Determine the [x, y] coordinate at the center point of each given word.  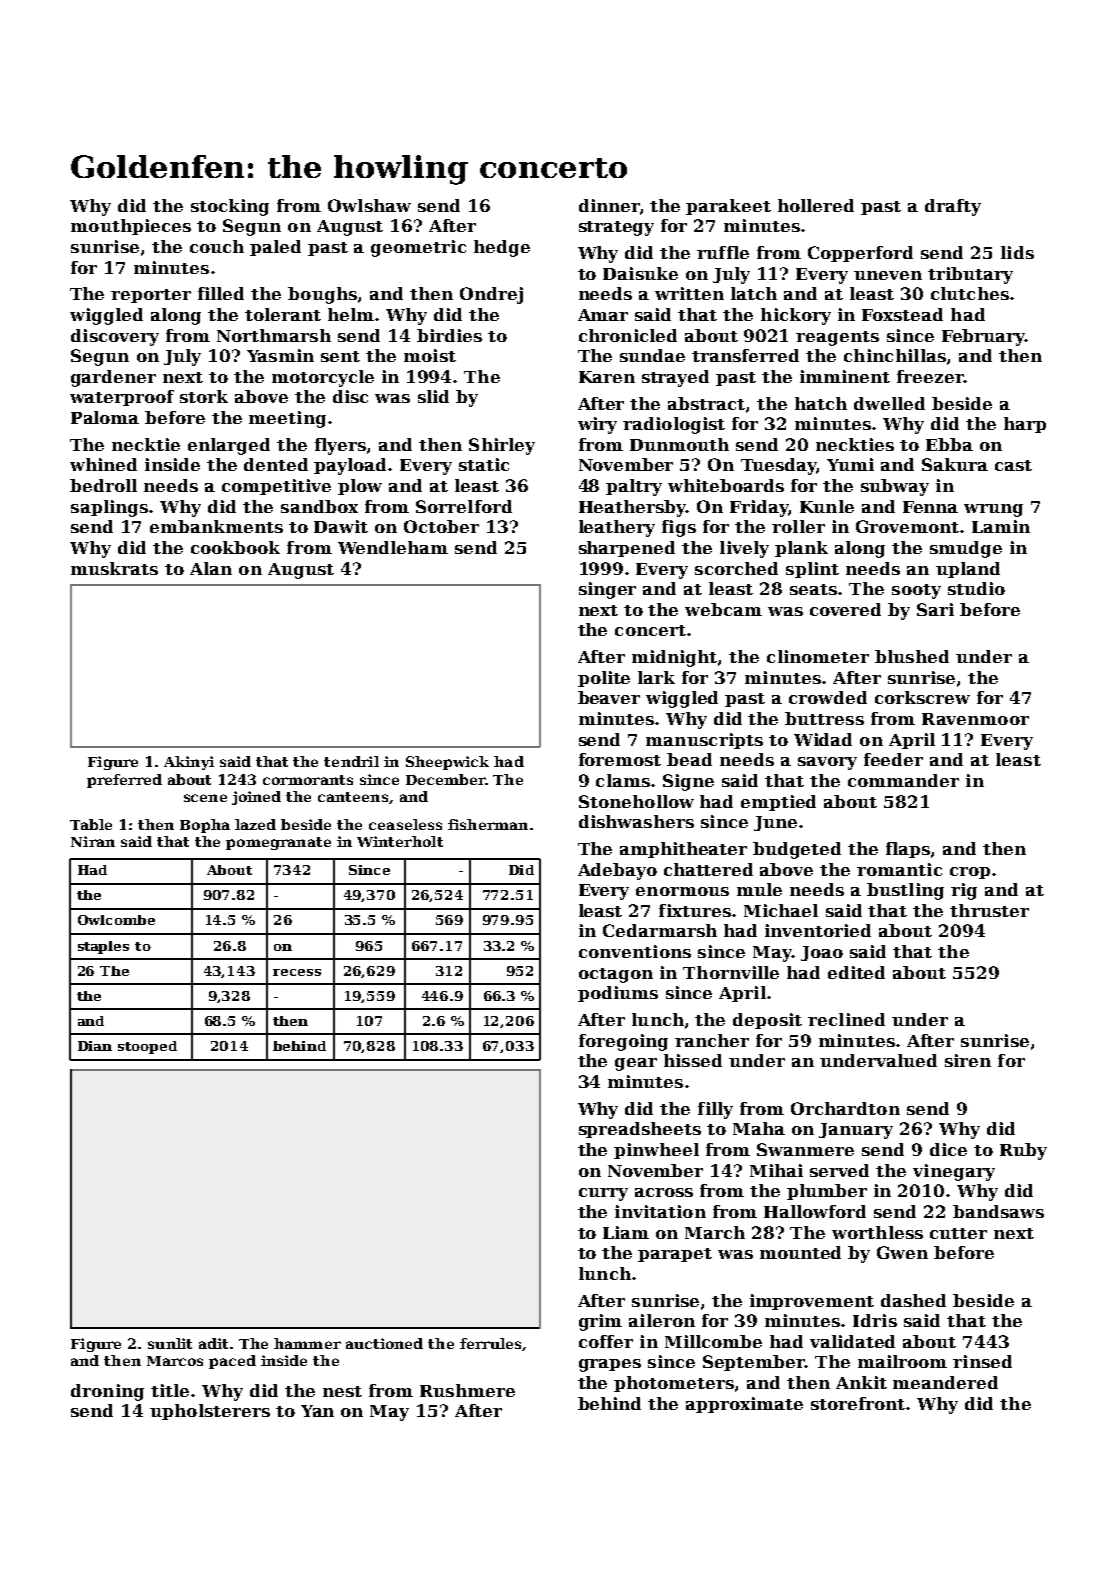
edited [856, 972]
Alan [211, 568]
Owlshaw [369, 205]
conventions [635, 951]
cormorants [308, 780]
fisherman [488, 824]
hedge [502, 248]
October [441, 526]
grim [600, 1322]
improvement [812, 1302]
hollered [816, 205]
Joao [822, 953]
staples [103, 947]
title [170, 1390]
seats [813, 589]
